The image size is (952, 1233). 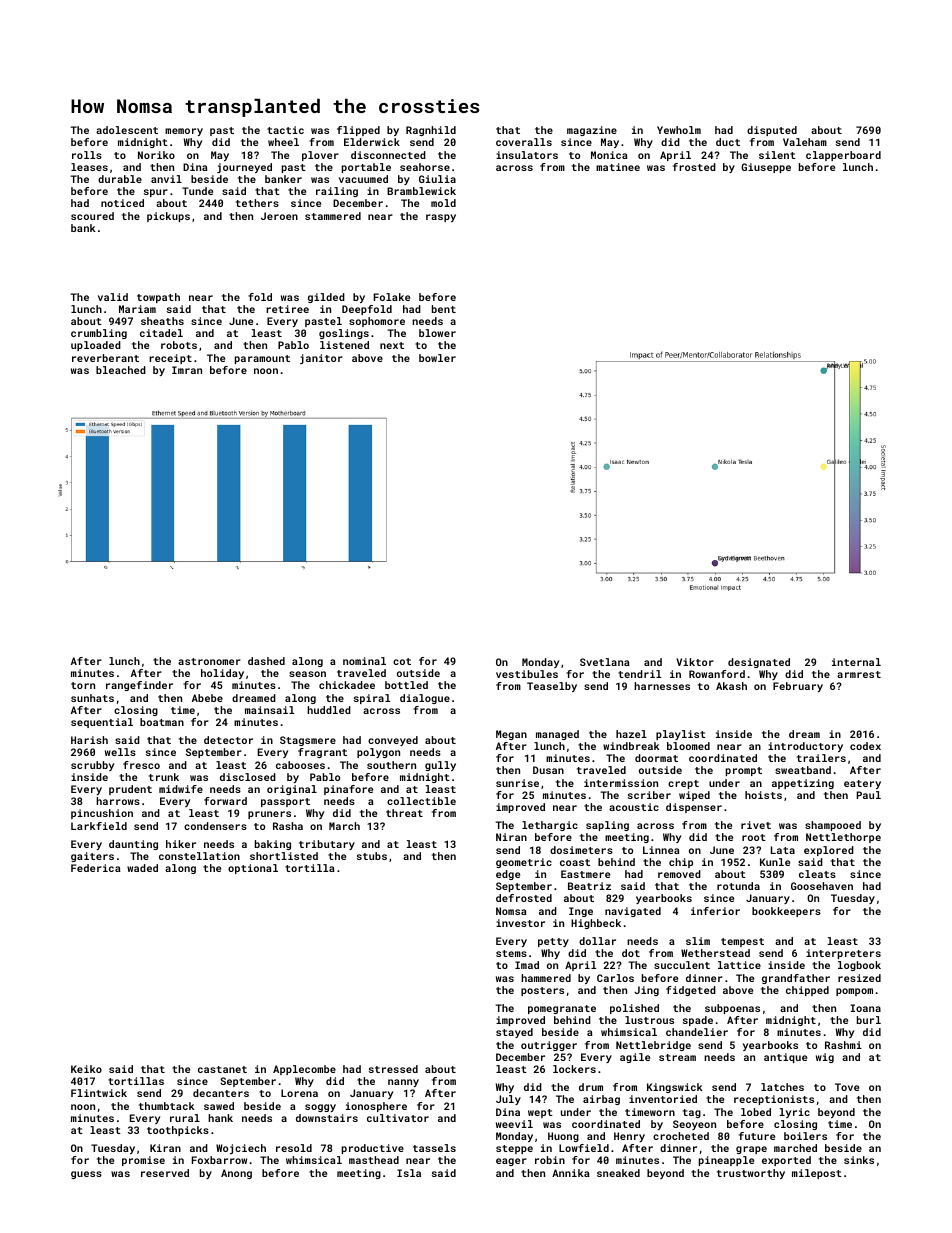 What do you see at coordinates (402, 661) in the screenshot?
I see `cot` at bounding box center [402, 661].
